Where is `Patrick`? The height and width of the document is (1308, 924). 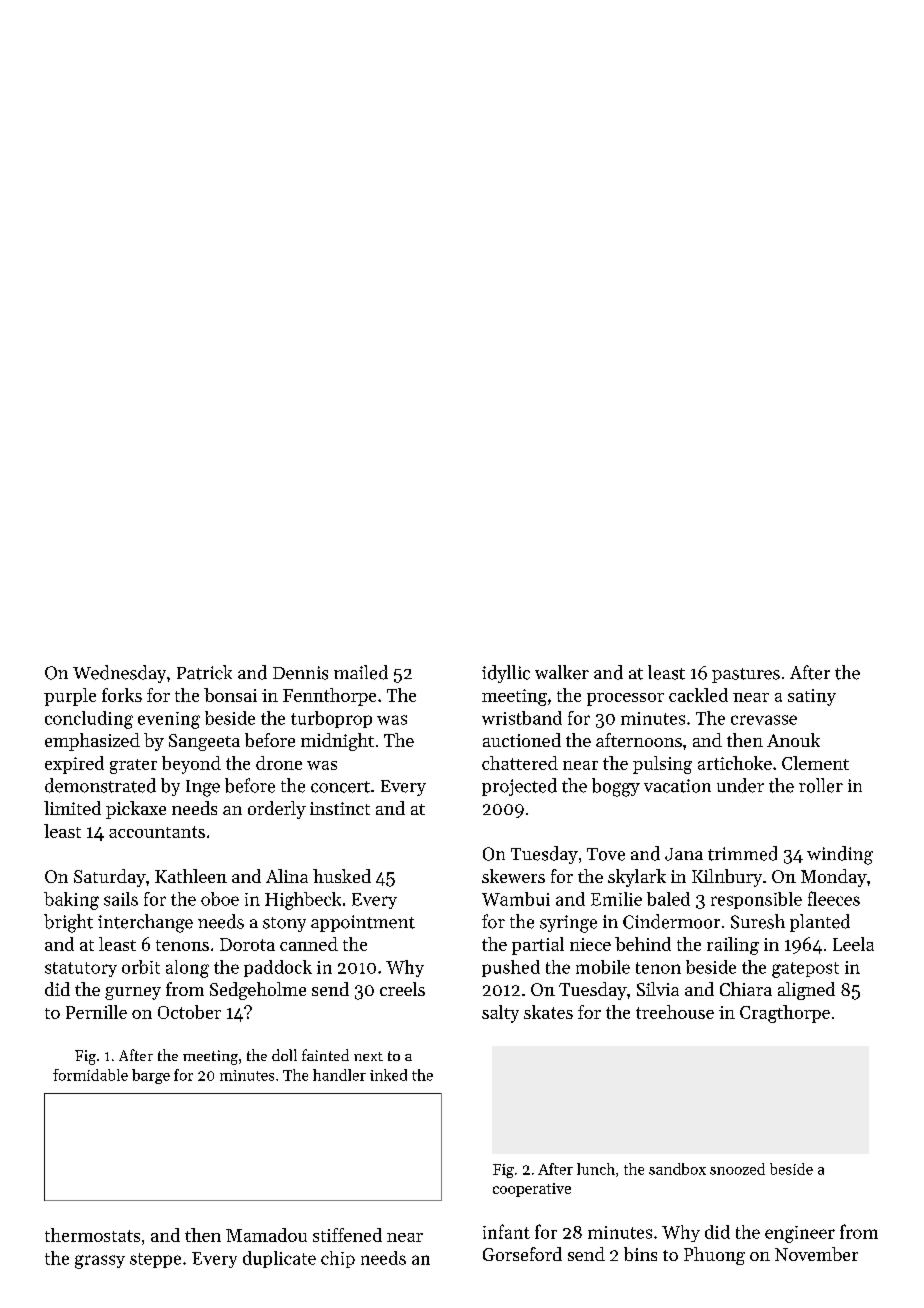
Patrick is located at coordinates (204, 672).
